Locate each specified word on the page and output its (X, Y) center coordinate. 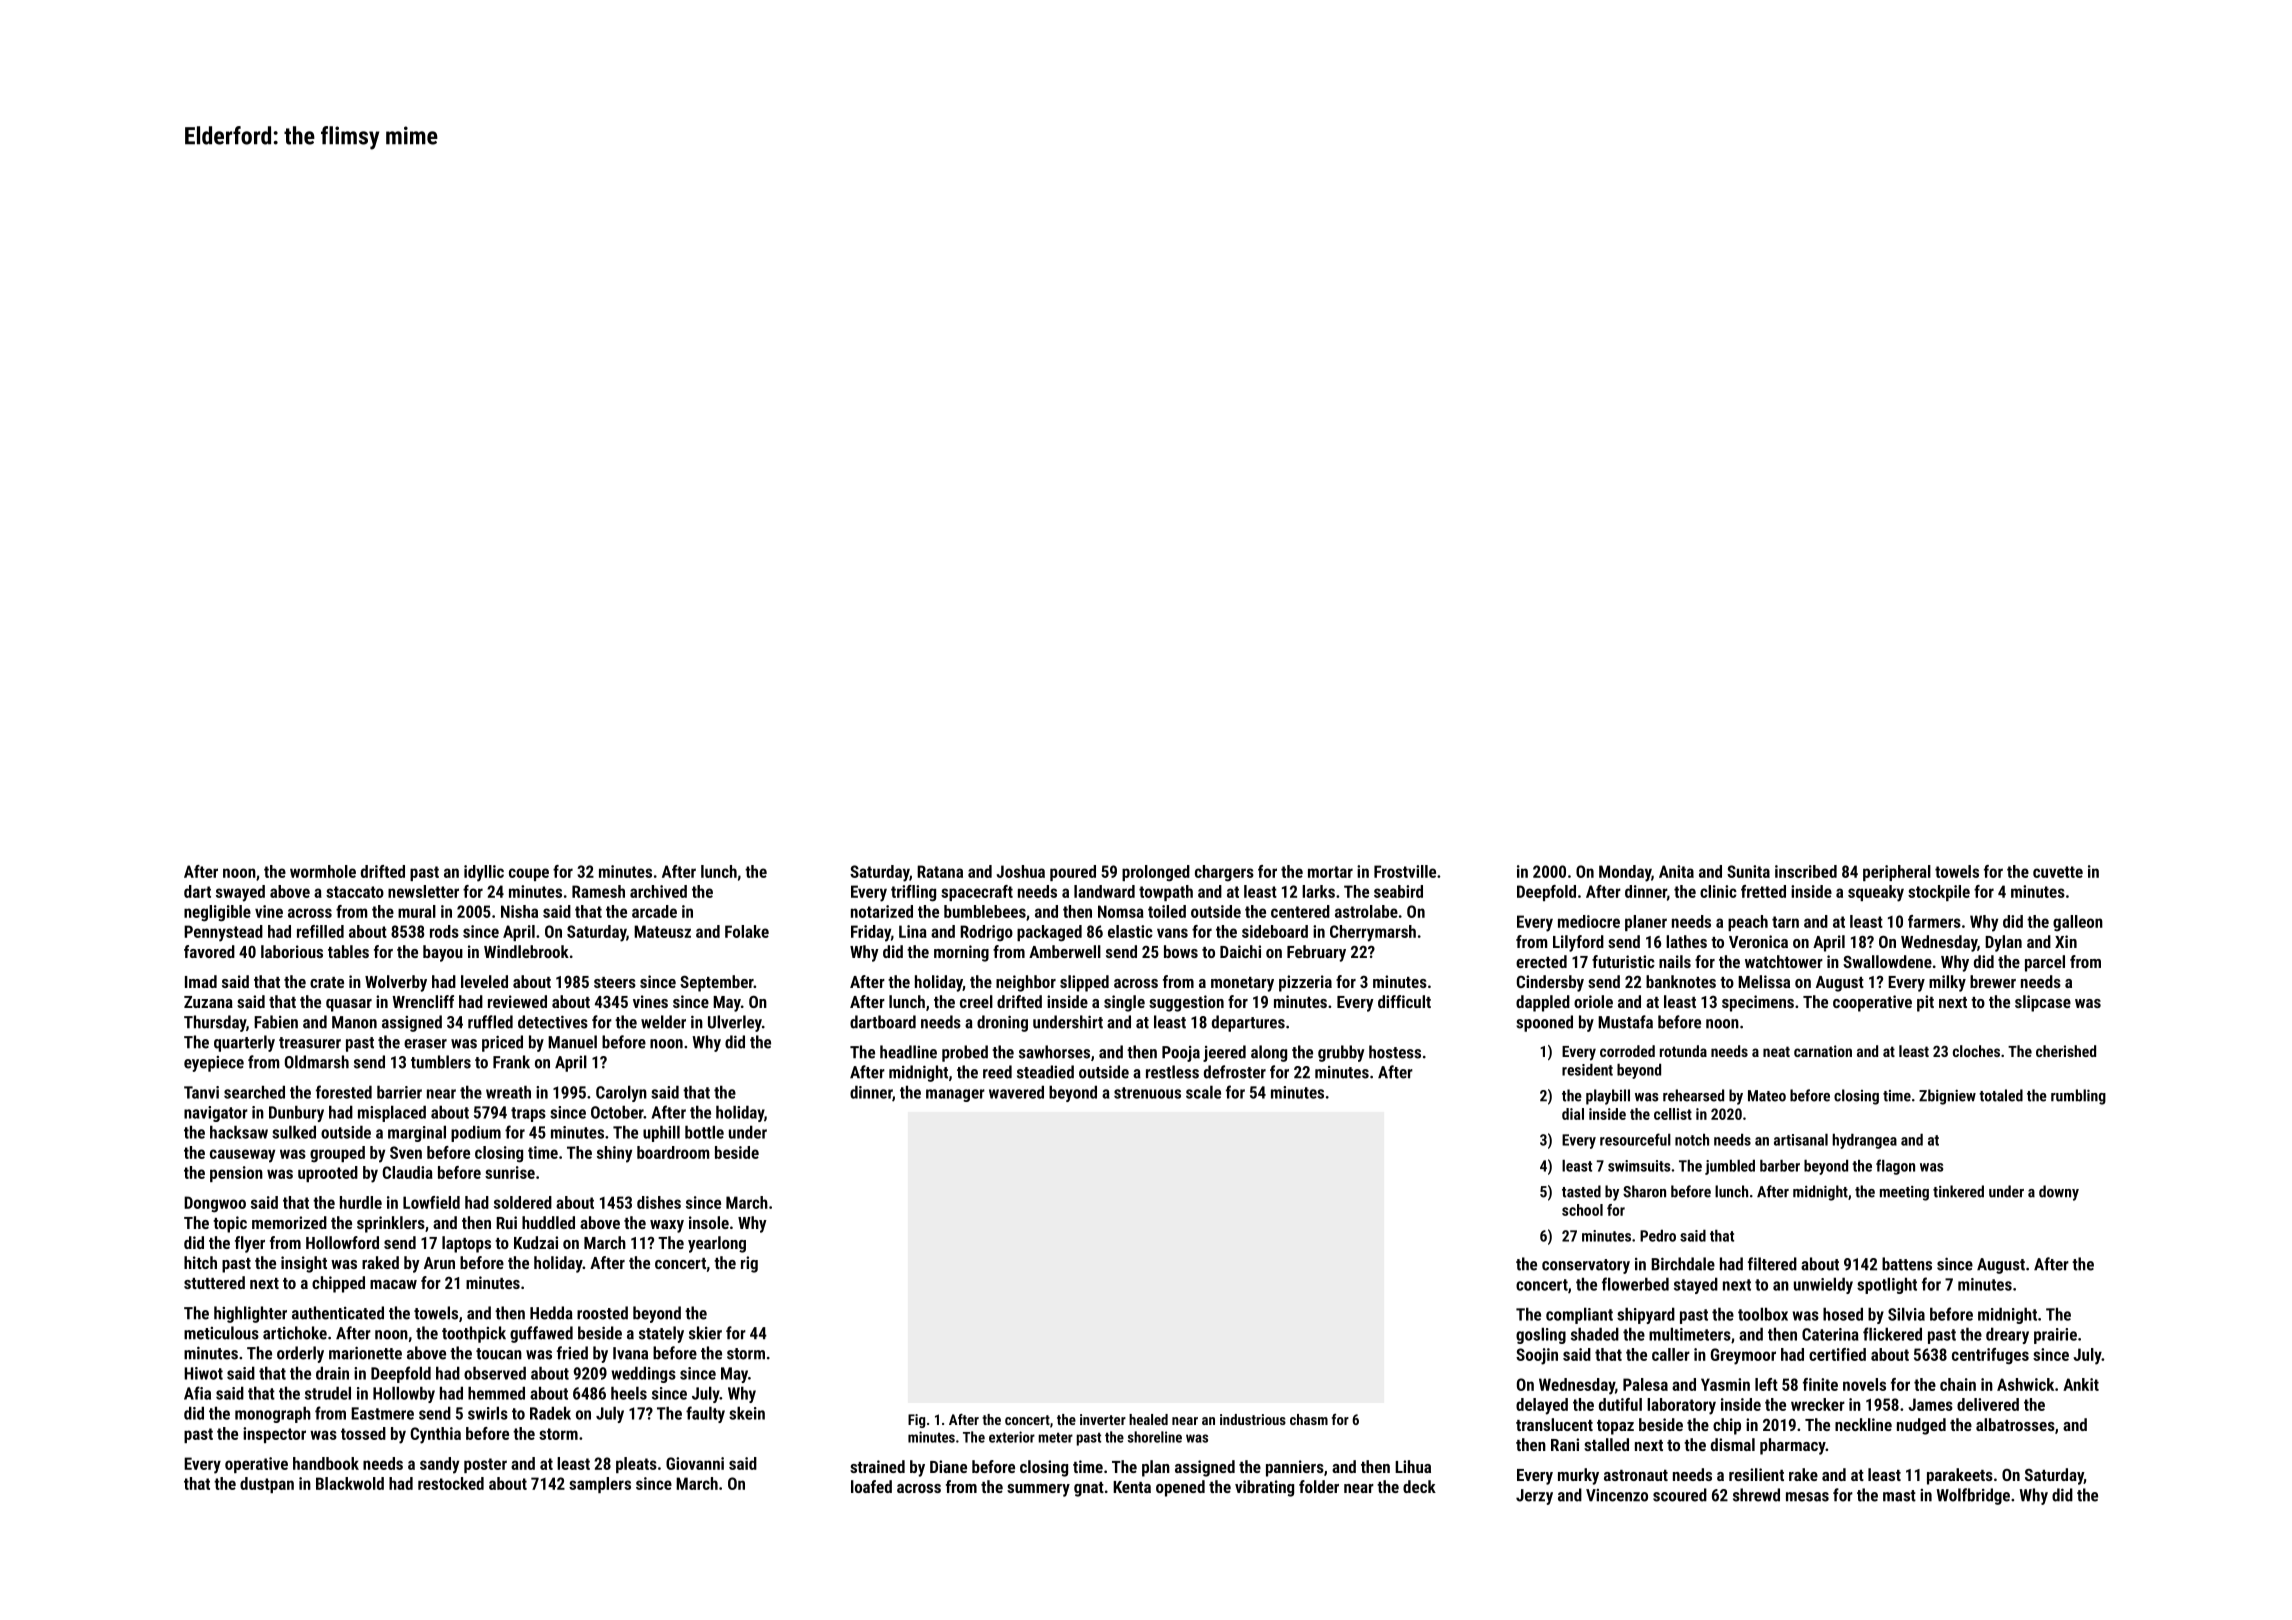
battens (1907, 1264)
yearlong (717, 1244)
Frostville (1405, 871)
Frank (511, 1062)
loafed (871, 1486)
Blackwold (350, 1483)
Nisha (519, 911)
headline (908, 1052)
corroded (1627, 1051)
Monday (1625, 873)
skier (705, 1333)
